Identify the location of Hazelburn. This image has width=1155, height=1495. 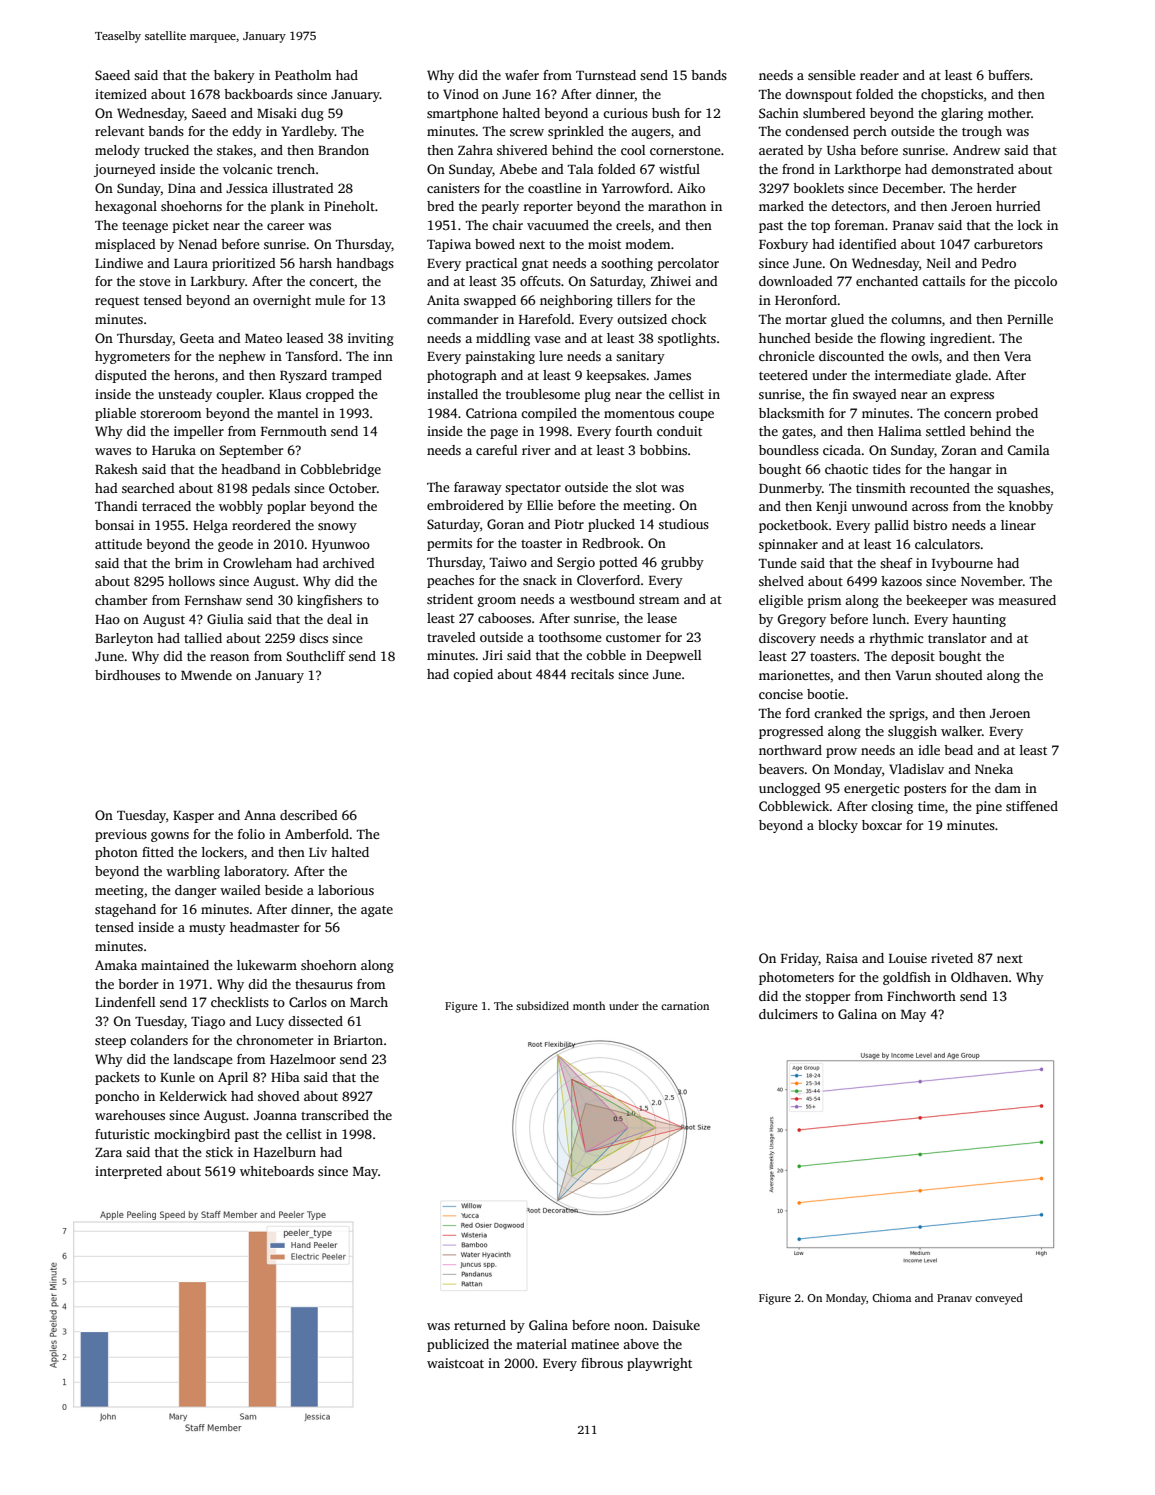
(285, 1152).
